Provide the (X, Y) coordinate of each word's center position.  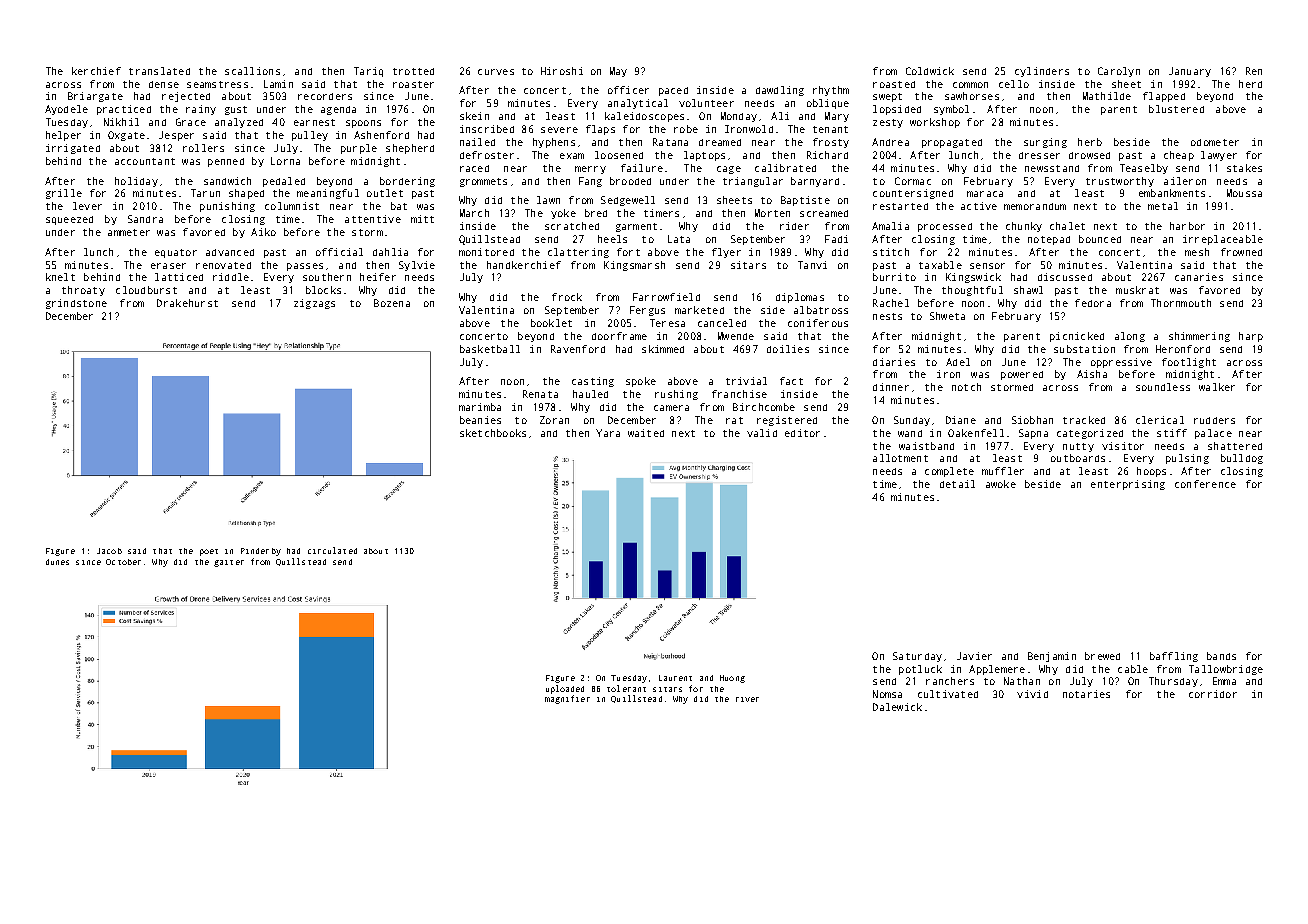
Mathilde (1107, 96)
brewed (1102, 656)
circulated (332, 550)
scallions (252, 71)
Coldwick (930, 71)
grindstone (76, 304)
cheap (1179, 156)
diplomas (800, 298)
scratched (572, 226)
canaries (1199, 277)
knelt (60, 277)
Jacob (109, 551)
